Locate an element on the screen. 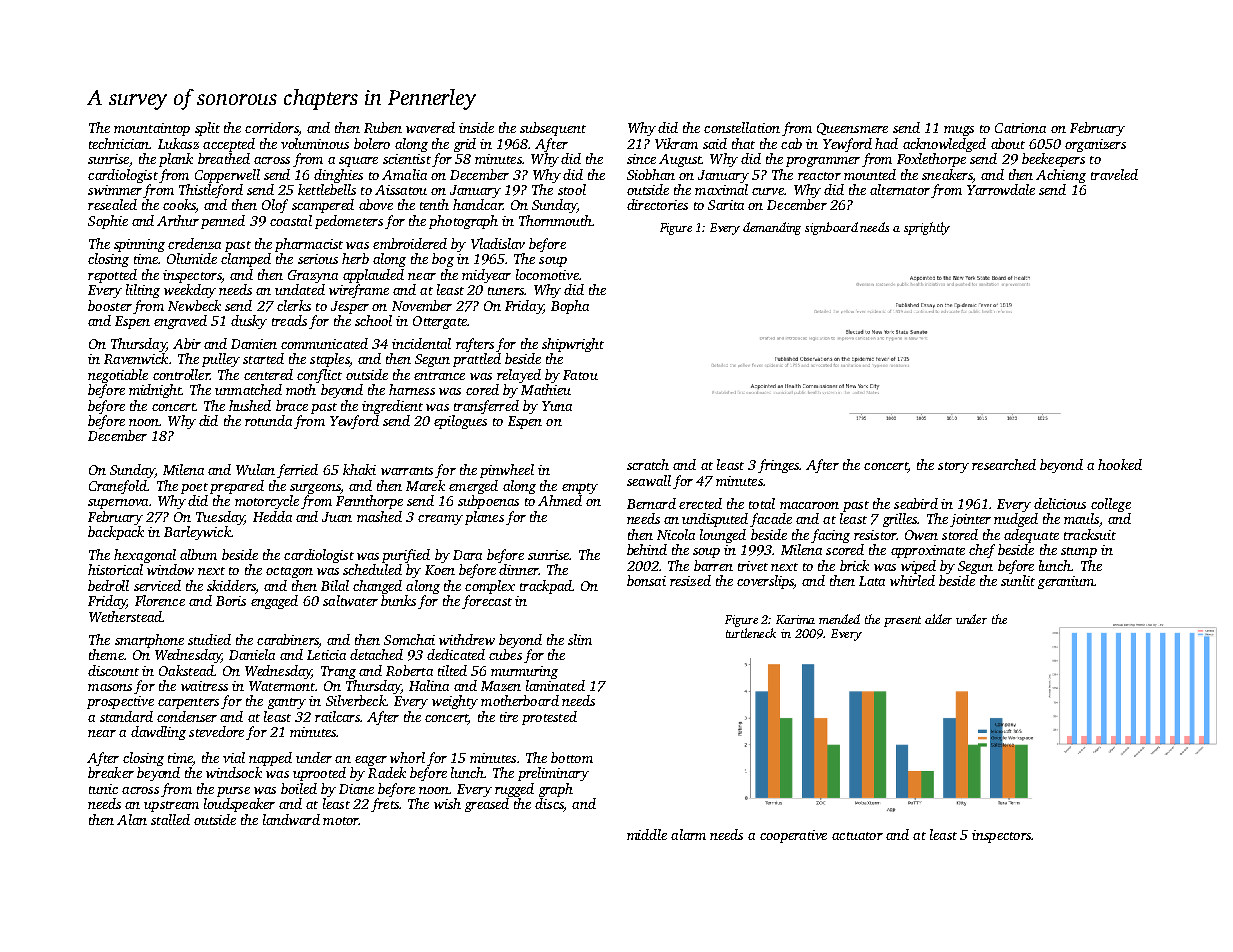 The height and width of the screenshot is (952, 1233). landward is located at coordinates (291, 819).
